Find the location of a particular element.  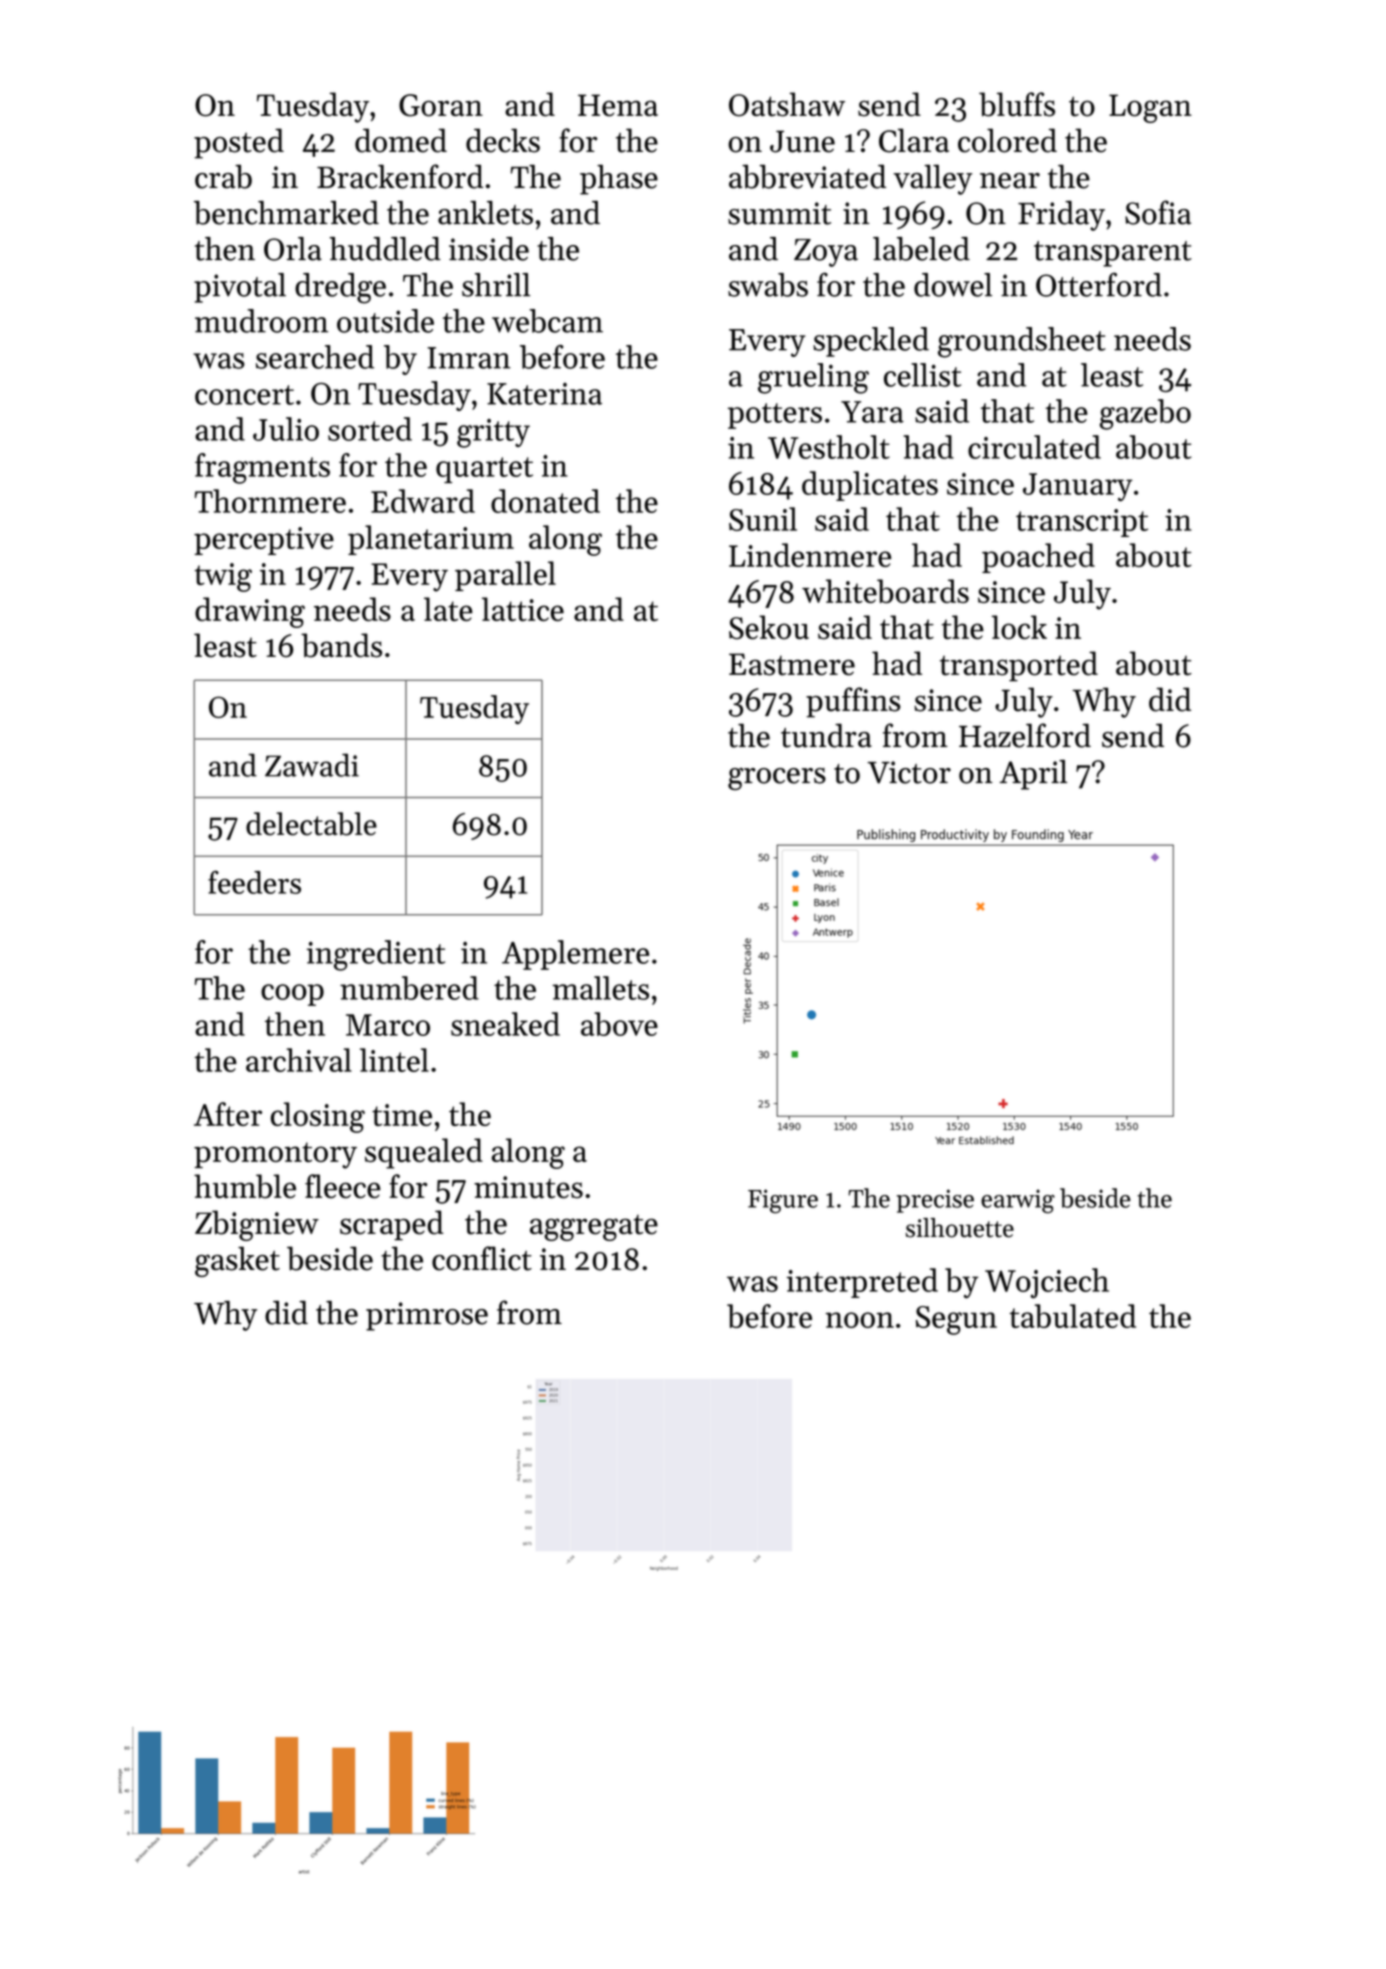

earwig is located at coordinates (1018, 1201).
